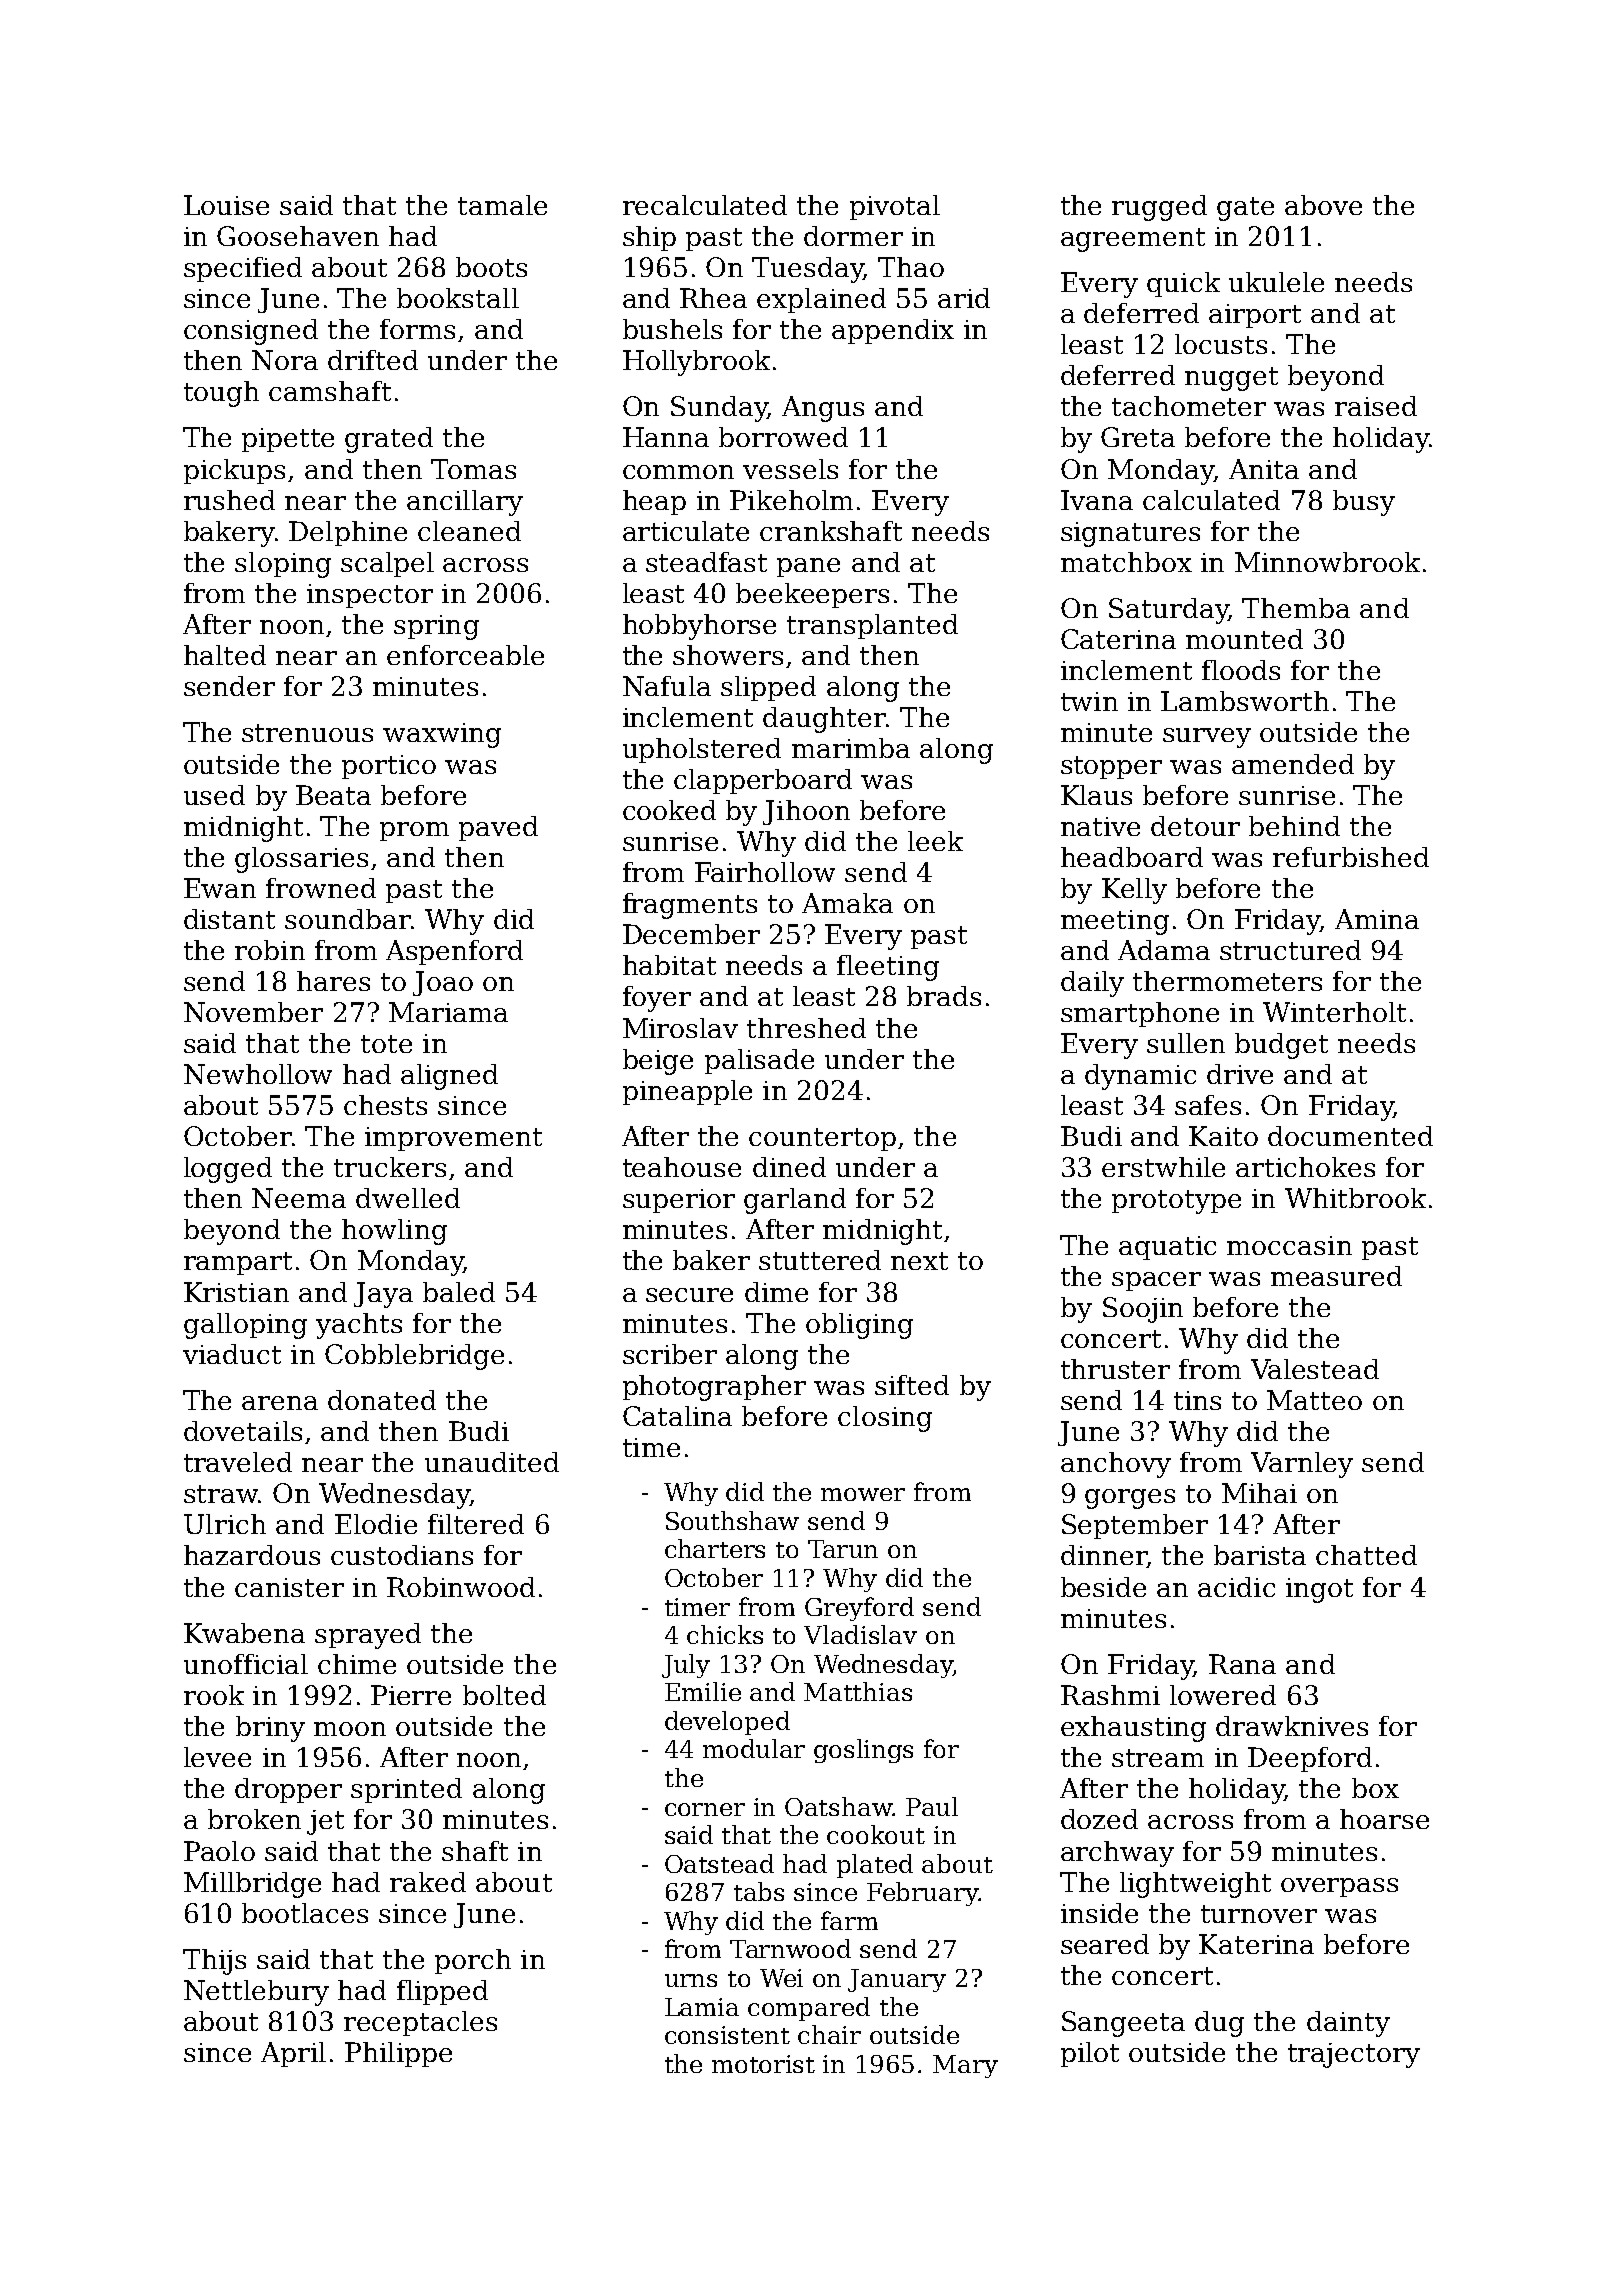  Describe the element at coordinates (964, 298) in the page. I see `arid` at that location.
